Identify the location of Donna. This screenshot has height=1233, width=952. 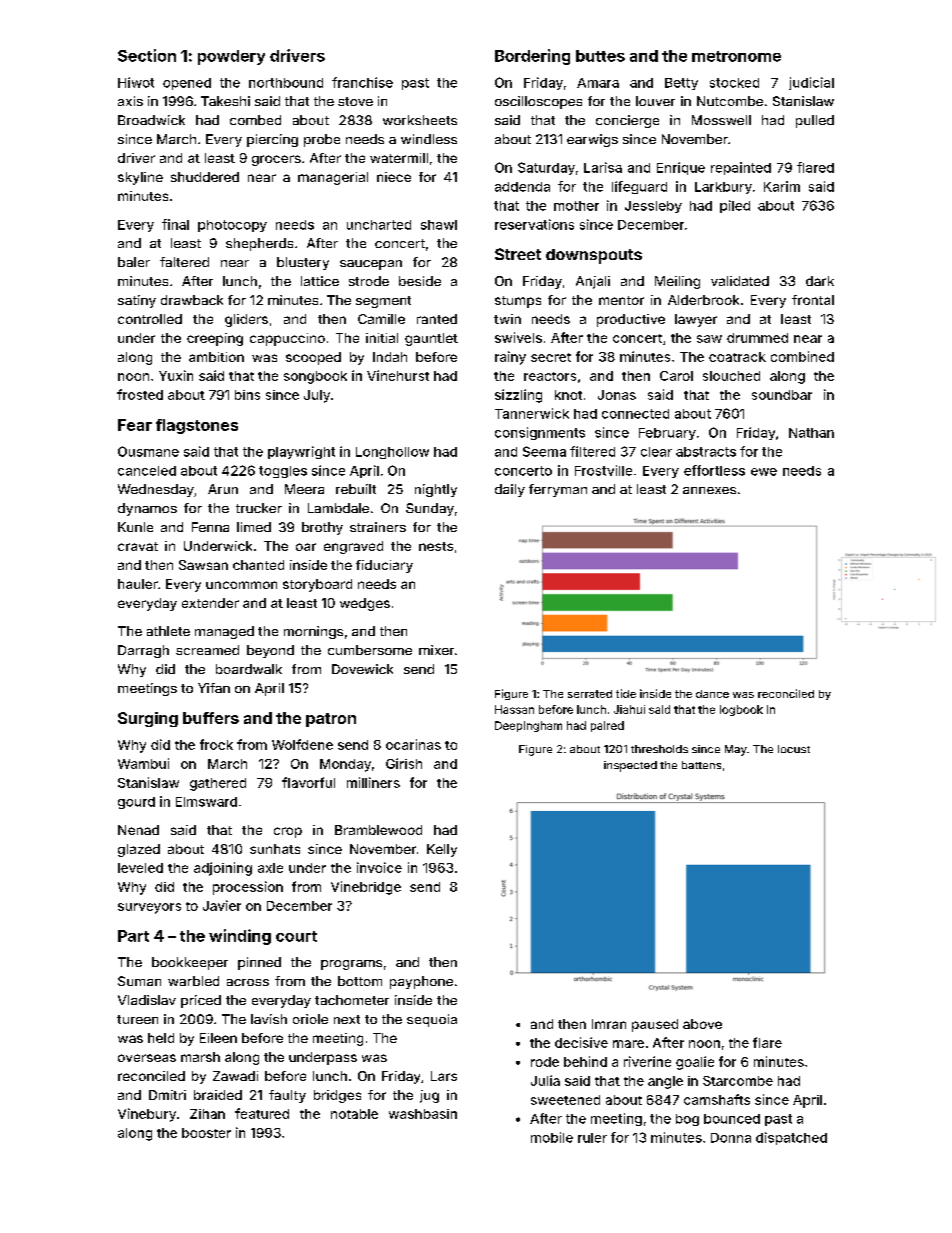
(731, 1138).
